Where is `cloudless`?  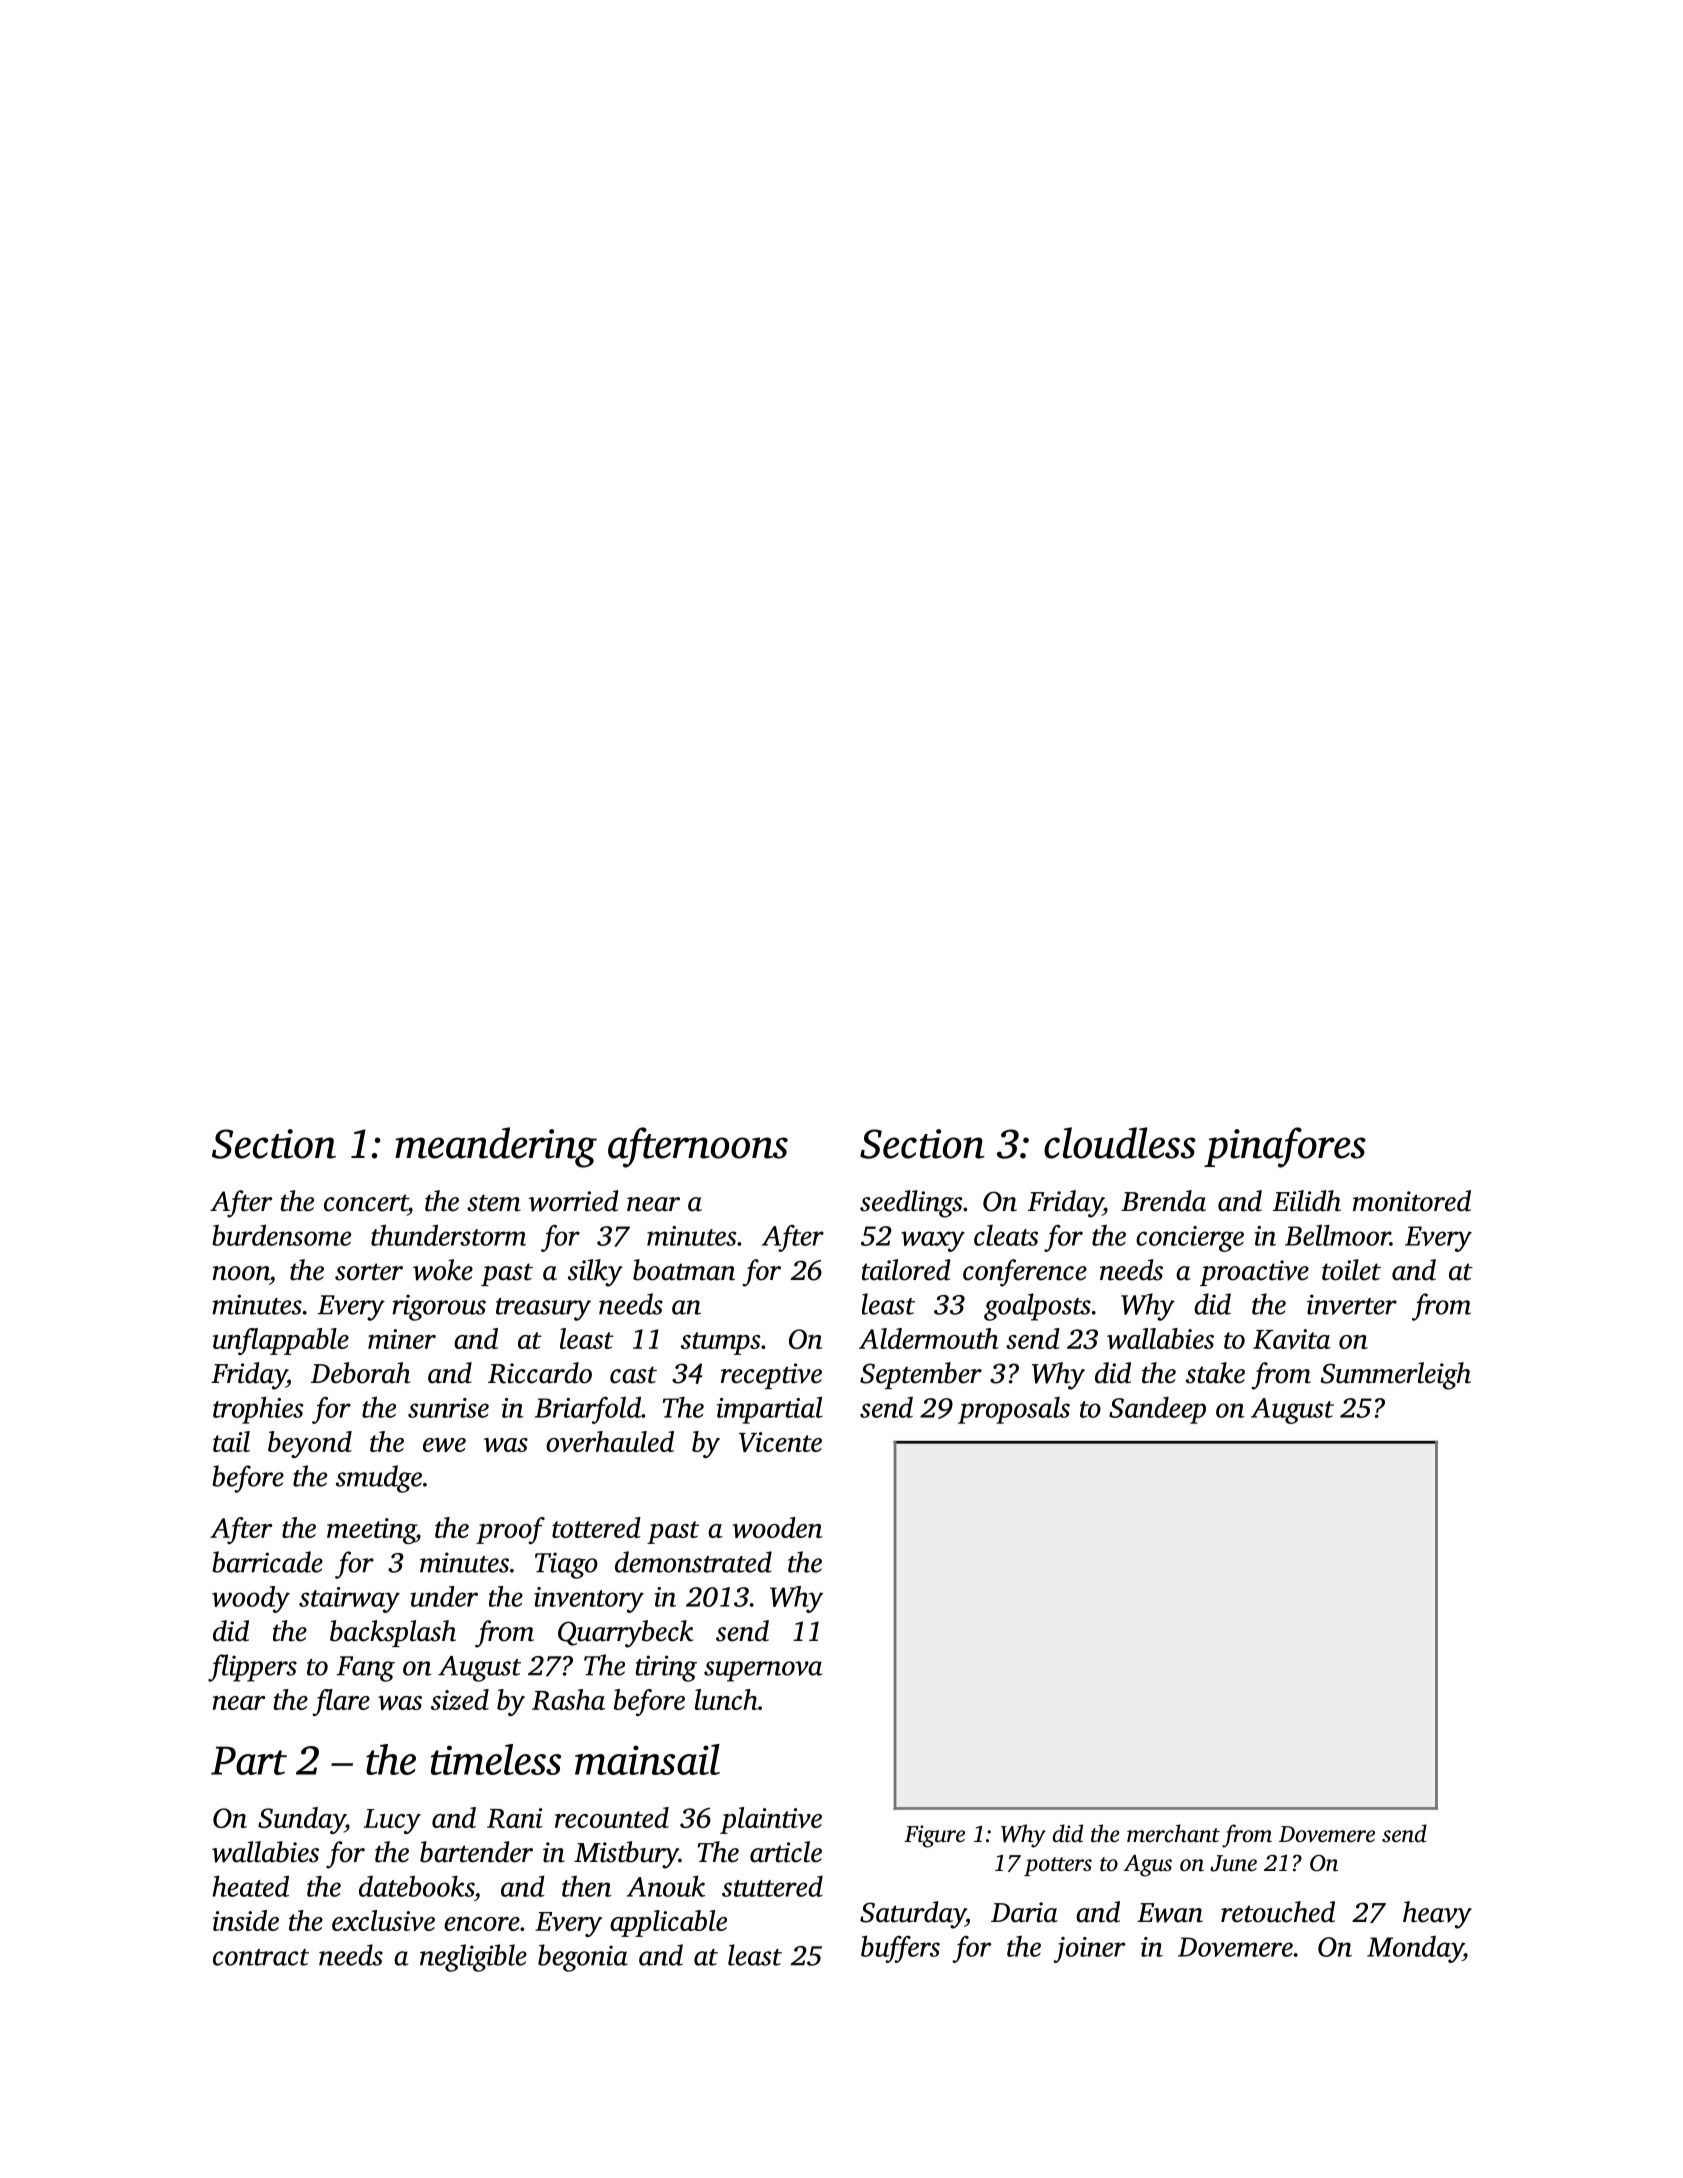
cloudless is located at coordinates (1120, 1143).
